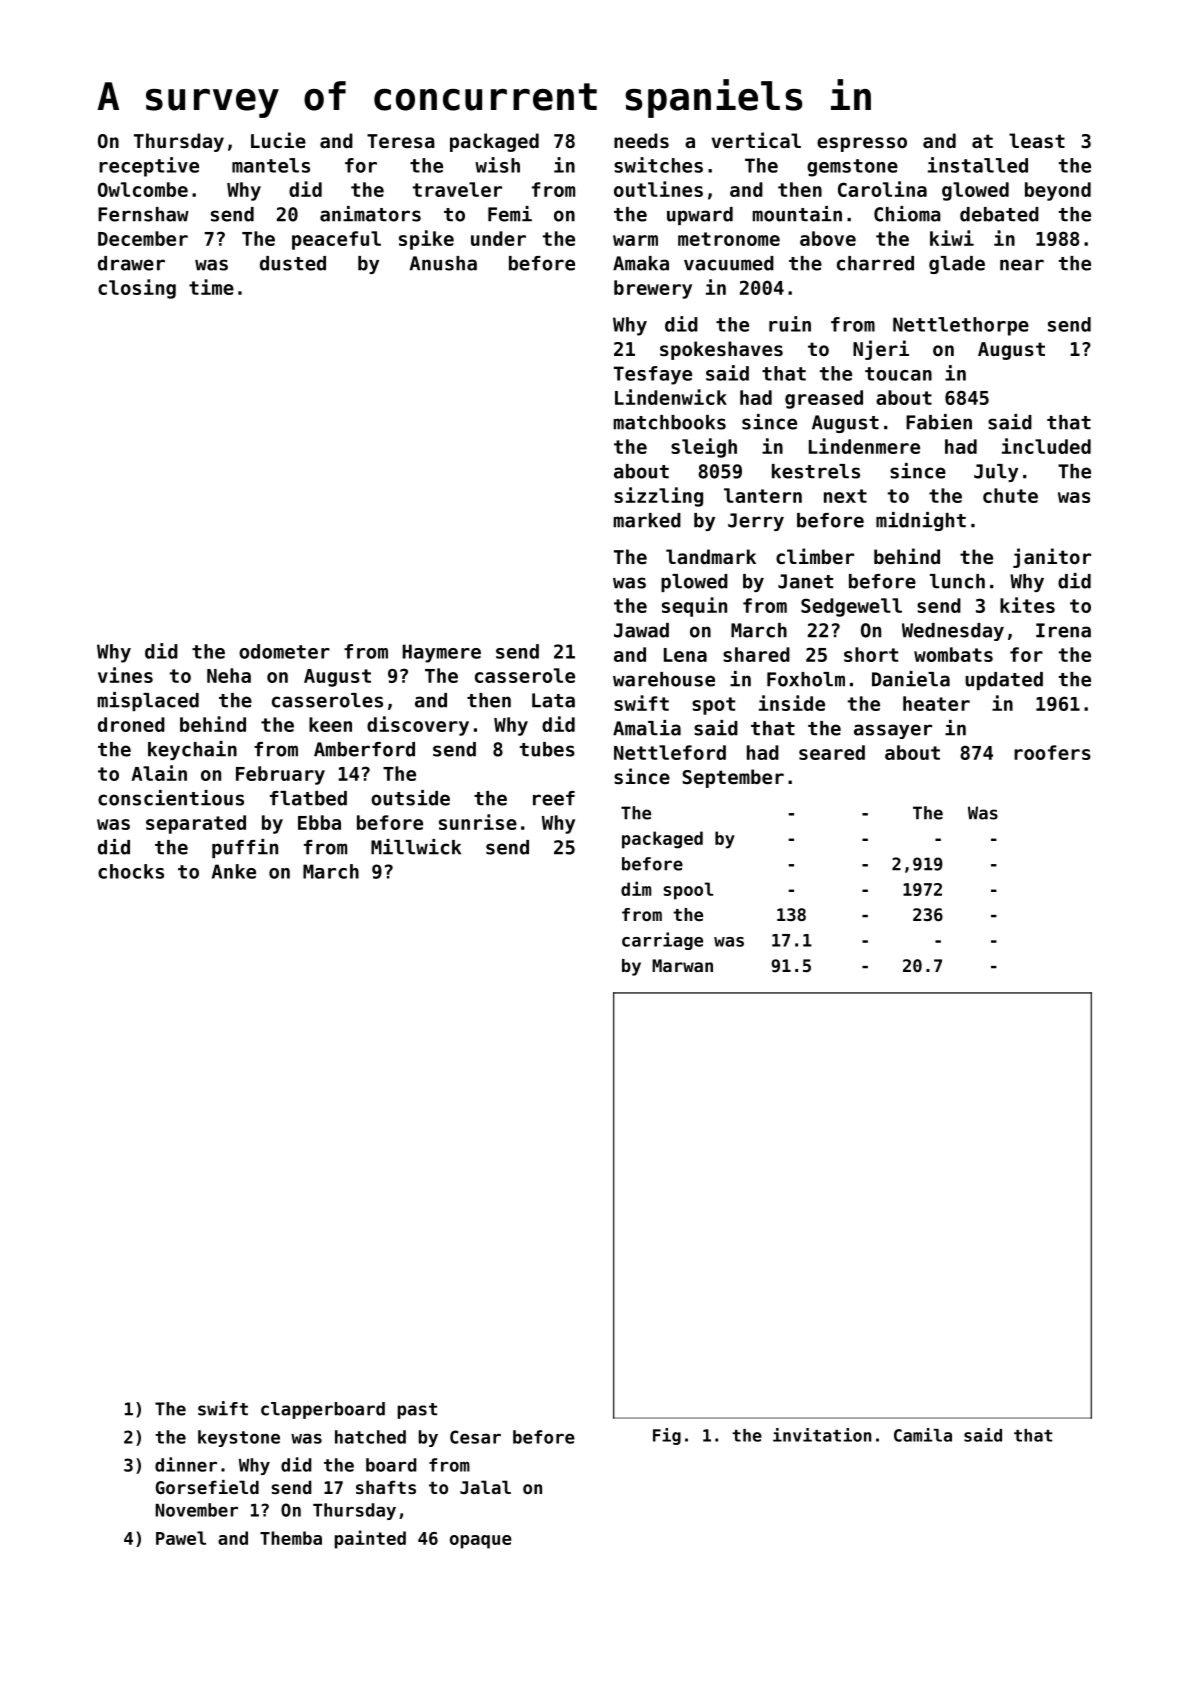  What do you see at coordinates (653, 375) in the screenshot?
I see `Tesfaye` at bounding box center [653, 375].
